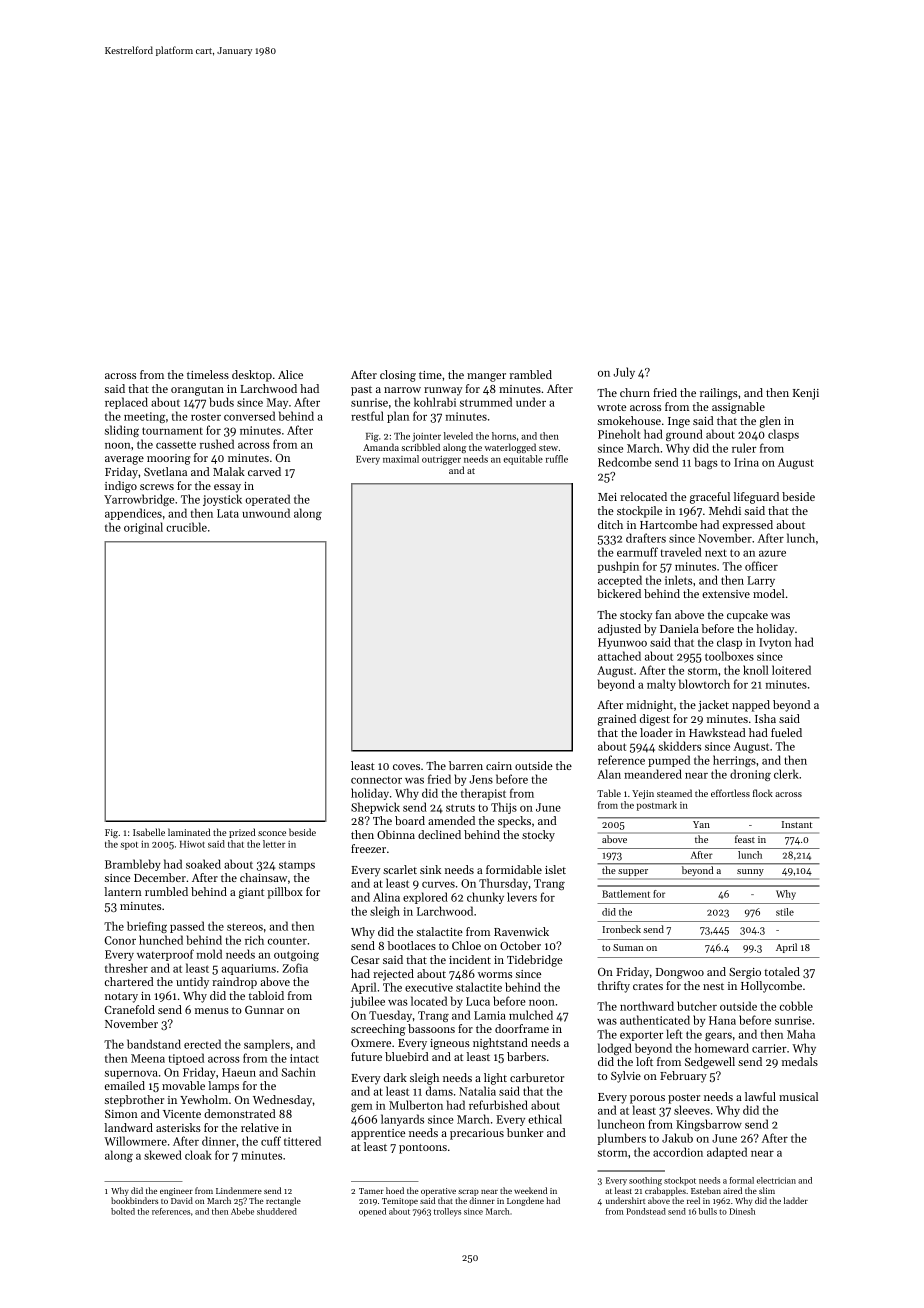 The width and height of the document is (924, 1308). Describe the element at coordinates (769, 593) in the document. I see `model` at that location.
